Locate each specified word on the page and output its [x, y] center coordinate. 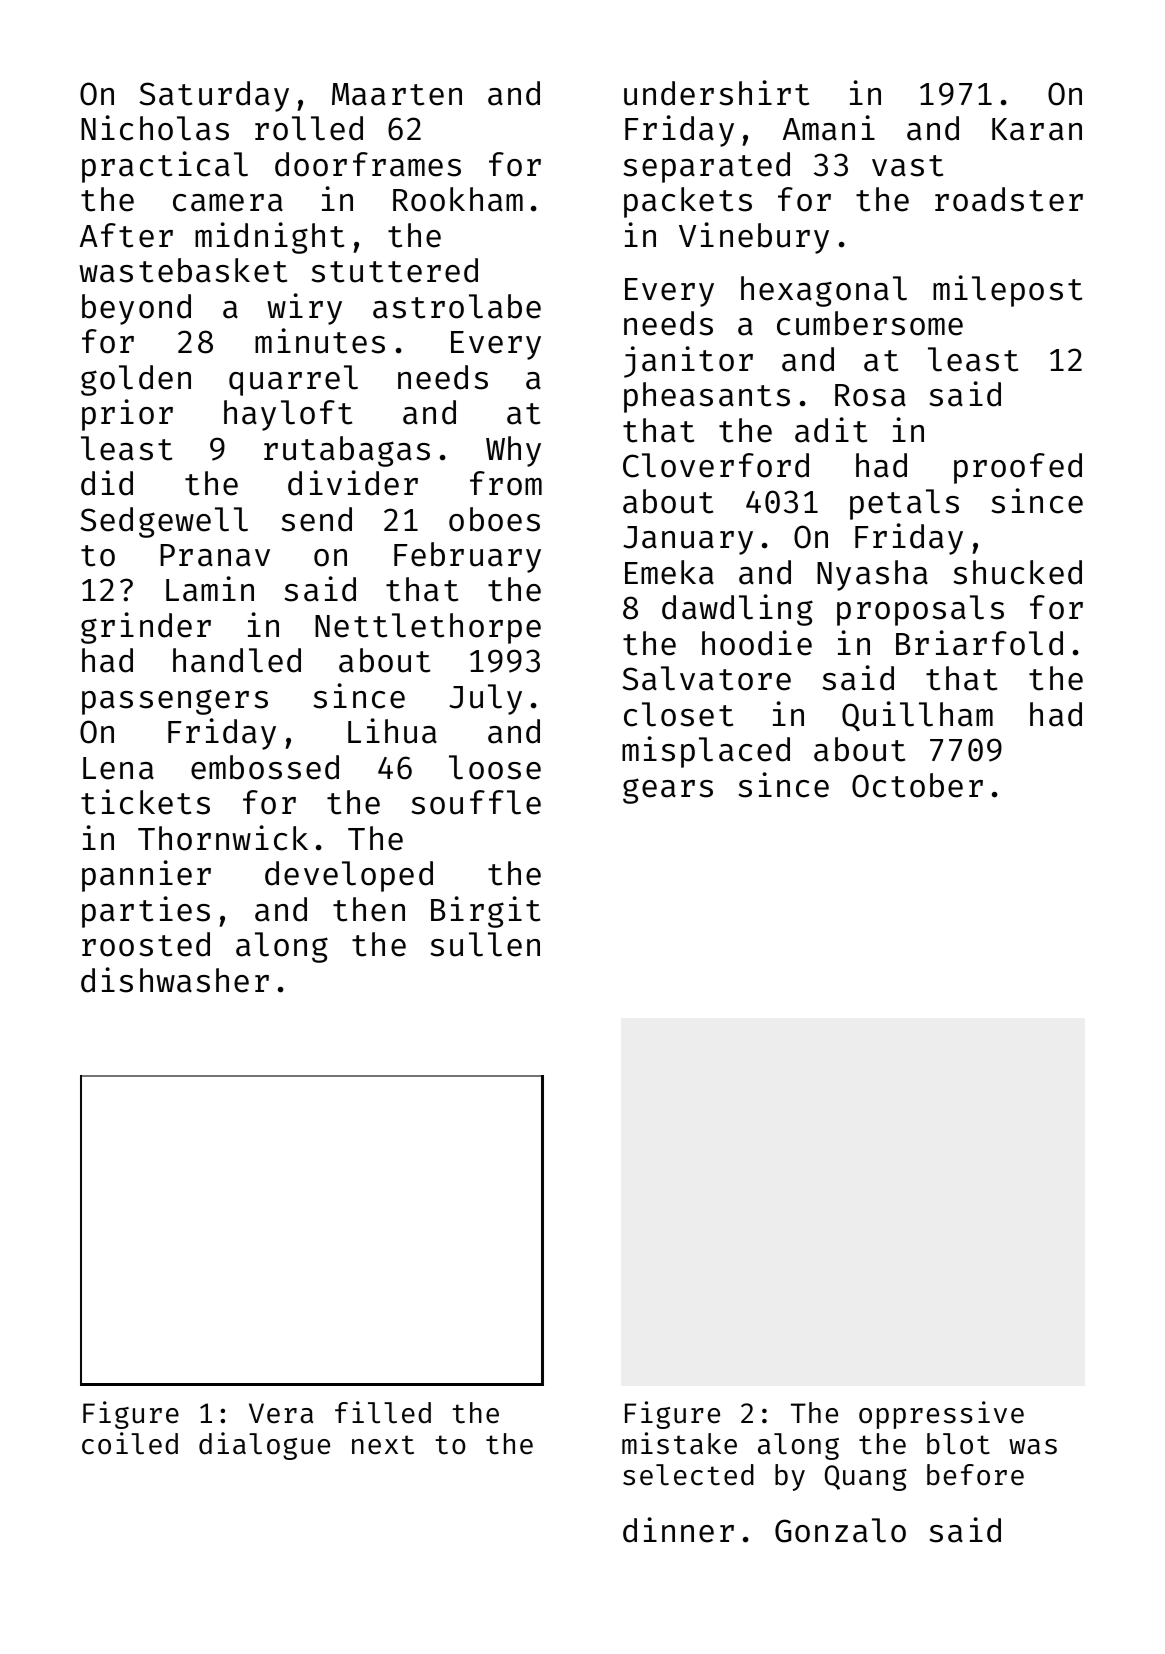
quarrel [293, 380]
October [917, 785]
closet [678, 714]
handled [237, 660]
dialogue [264, 1446]
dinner [678, 1530]
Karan [1037, 129]
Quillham [917, 716]
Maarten [397, 94]
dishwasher [175, 980]
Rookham [458, 199]
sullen [485, 944]
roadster [1009, 199]
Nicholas [155, 128]
